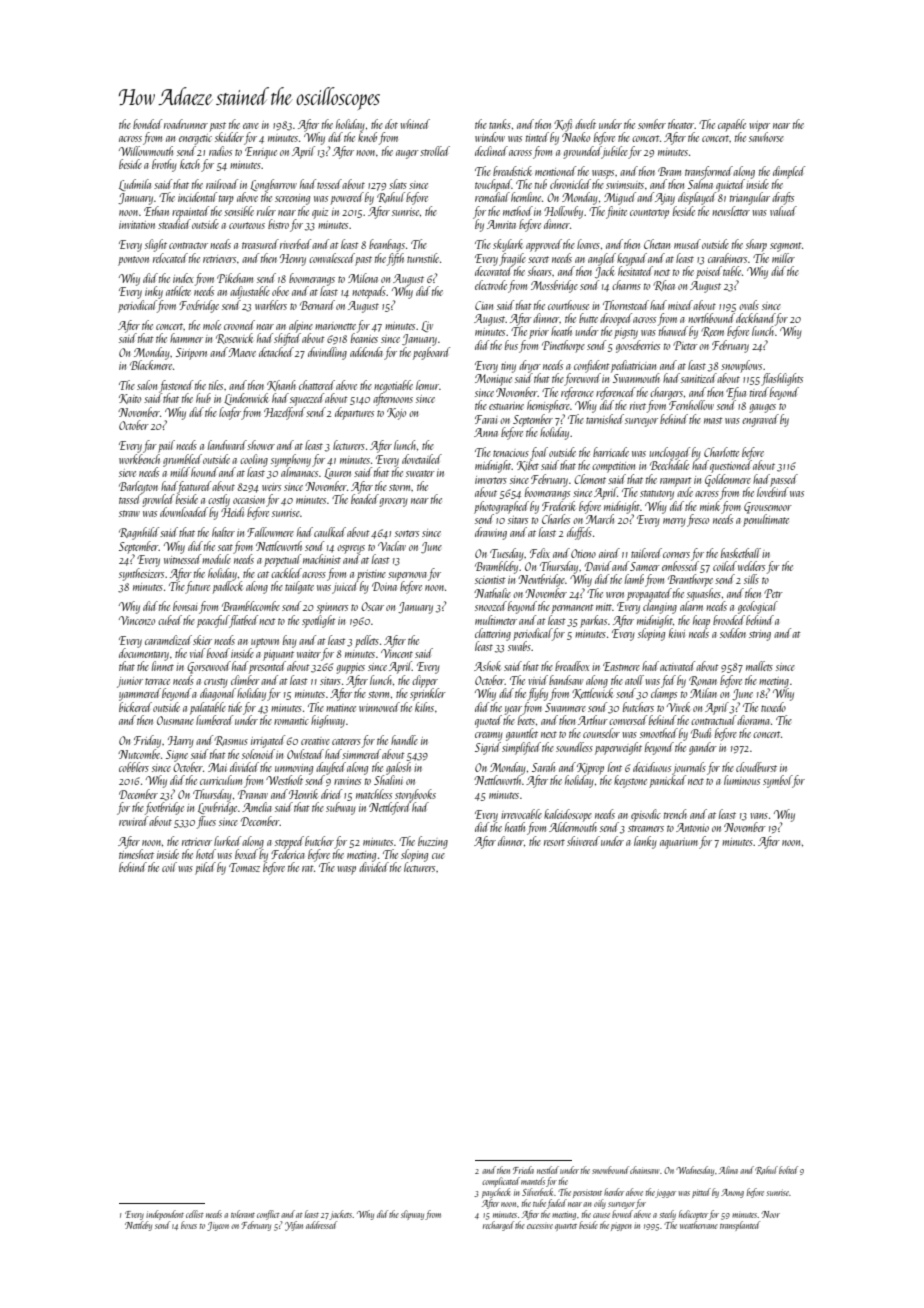 This screenshot has height=1308, width=924. Describe the element at coordinates (354, 413) in the screenshot. I see `departures` at that location.
